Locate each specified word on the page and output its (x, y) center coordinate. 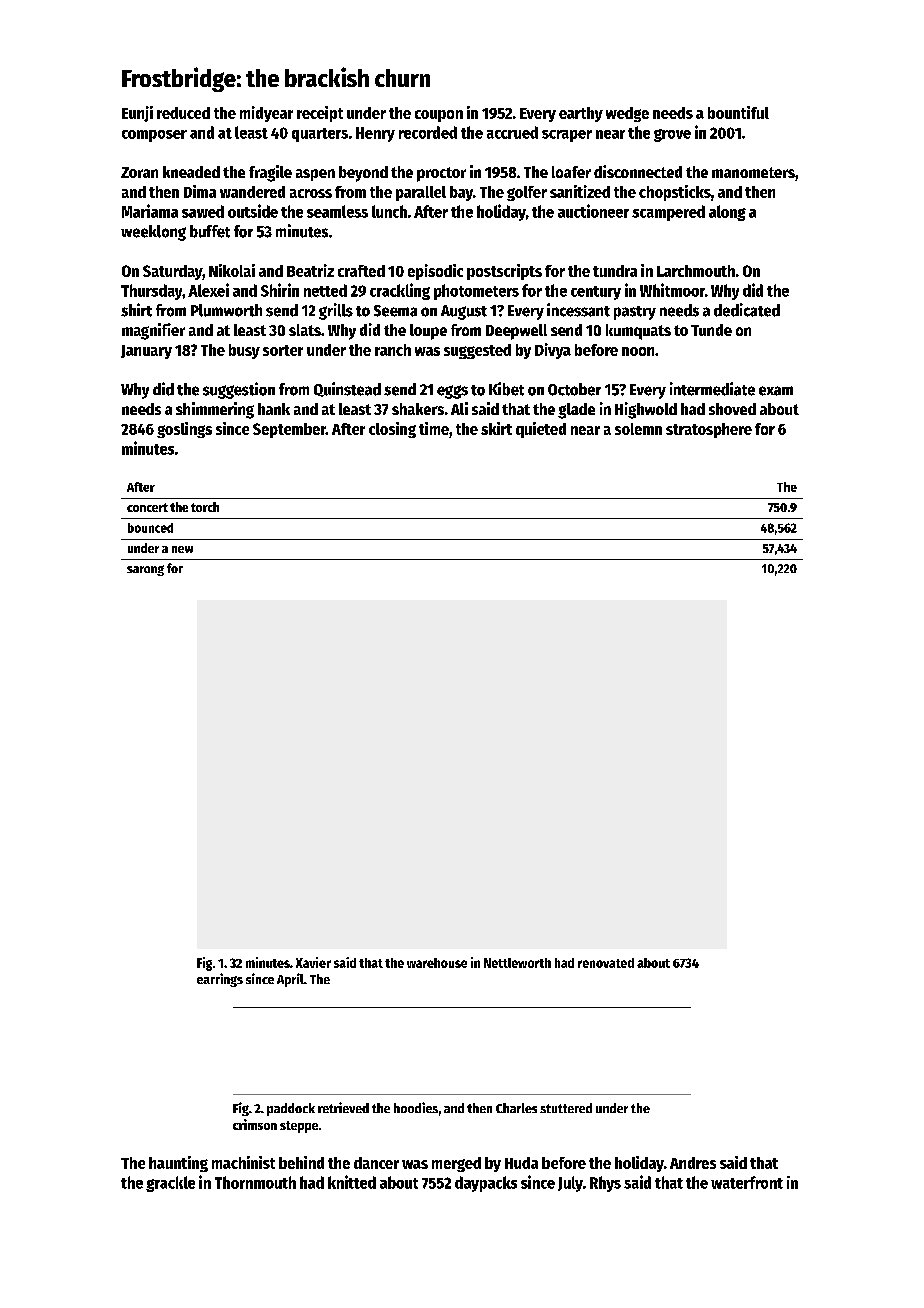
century (596, 293)
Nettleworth (517, 963)
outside (253, 211)
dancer (376, 1163)
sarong (145, 570)
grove (672, 135)
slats (305, 330)
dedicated (747, 310)
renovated (606, 963)
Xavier (313, 962)
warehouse (437, 963)
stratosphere (709, 430)
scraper (567, 136)
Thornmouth (255, 1182)
